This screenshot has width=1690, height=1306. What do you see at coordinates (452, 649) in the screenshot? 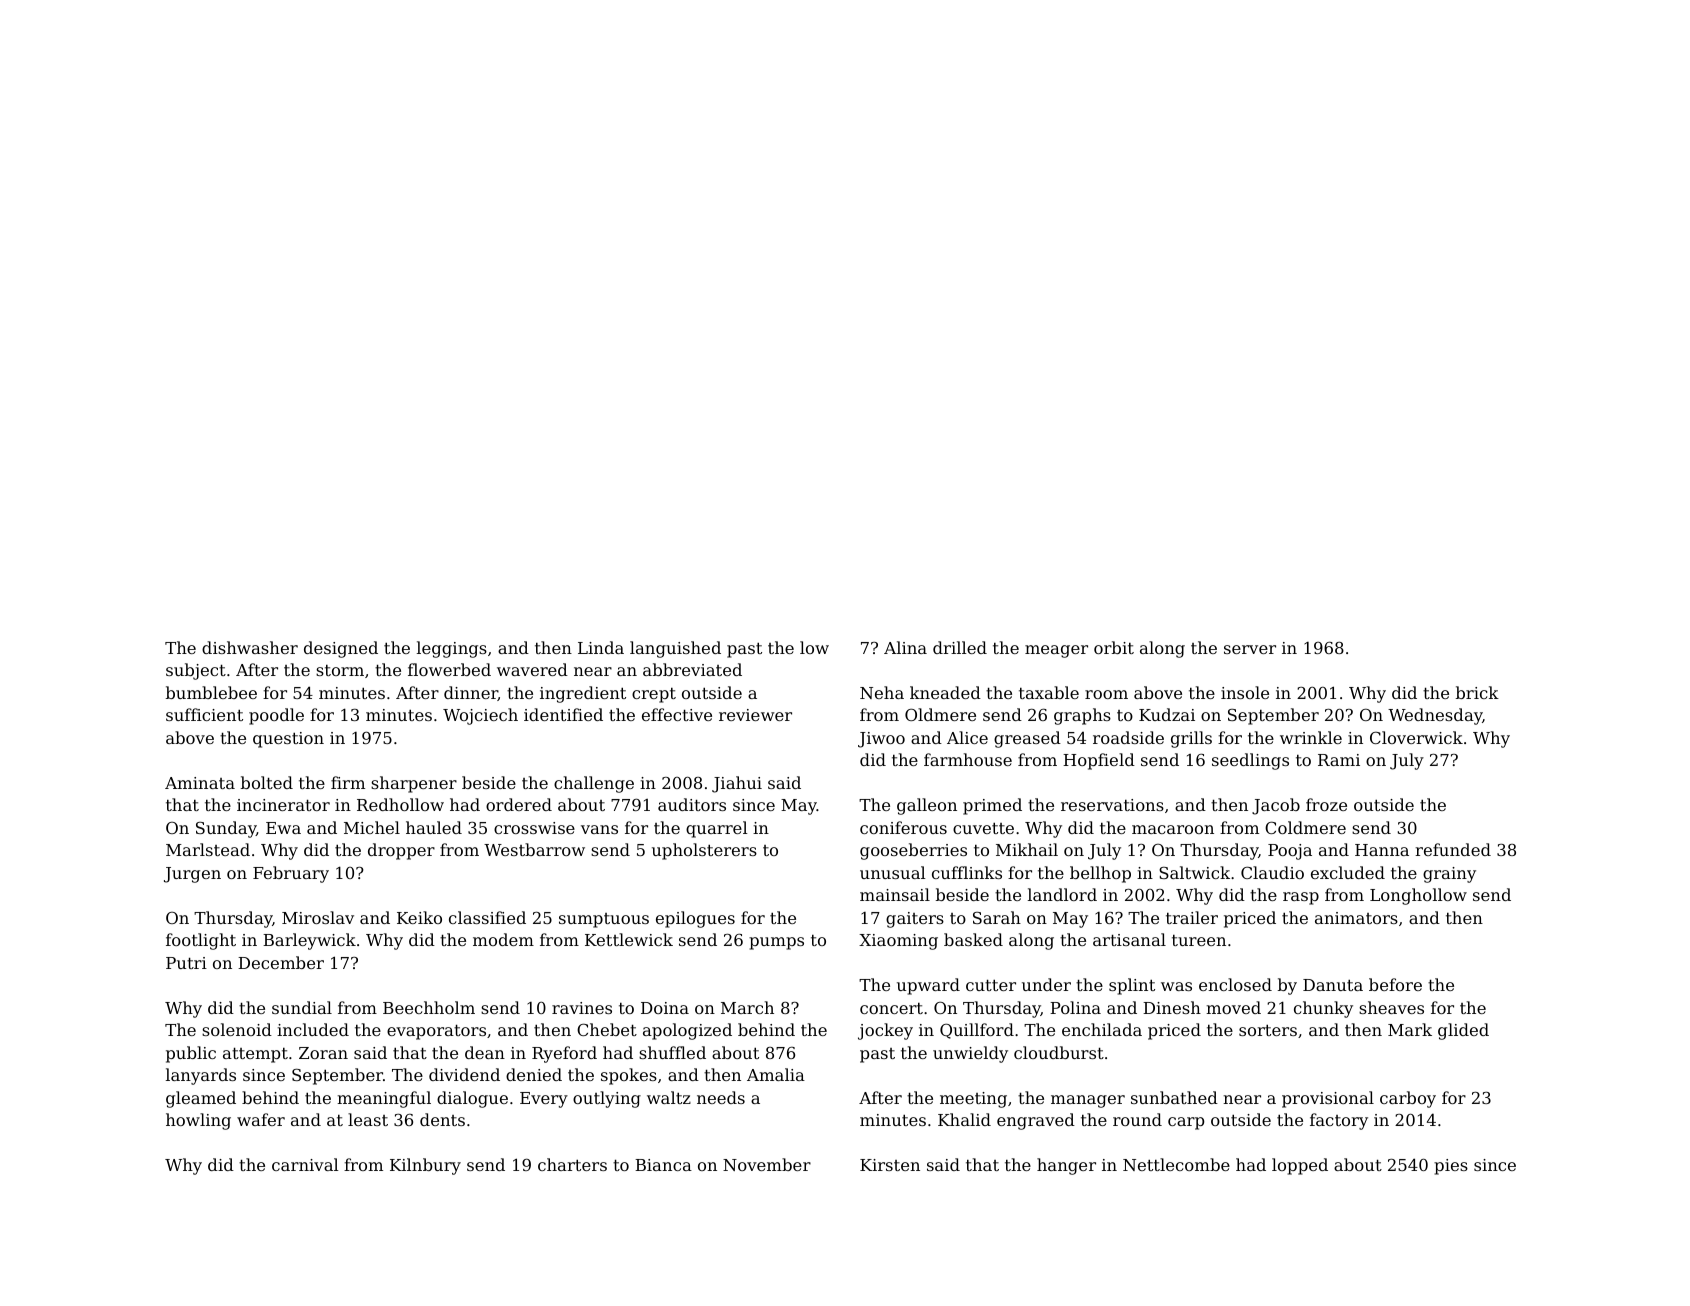
I see `leggings` at bounding box center [452, 649].
